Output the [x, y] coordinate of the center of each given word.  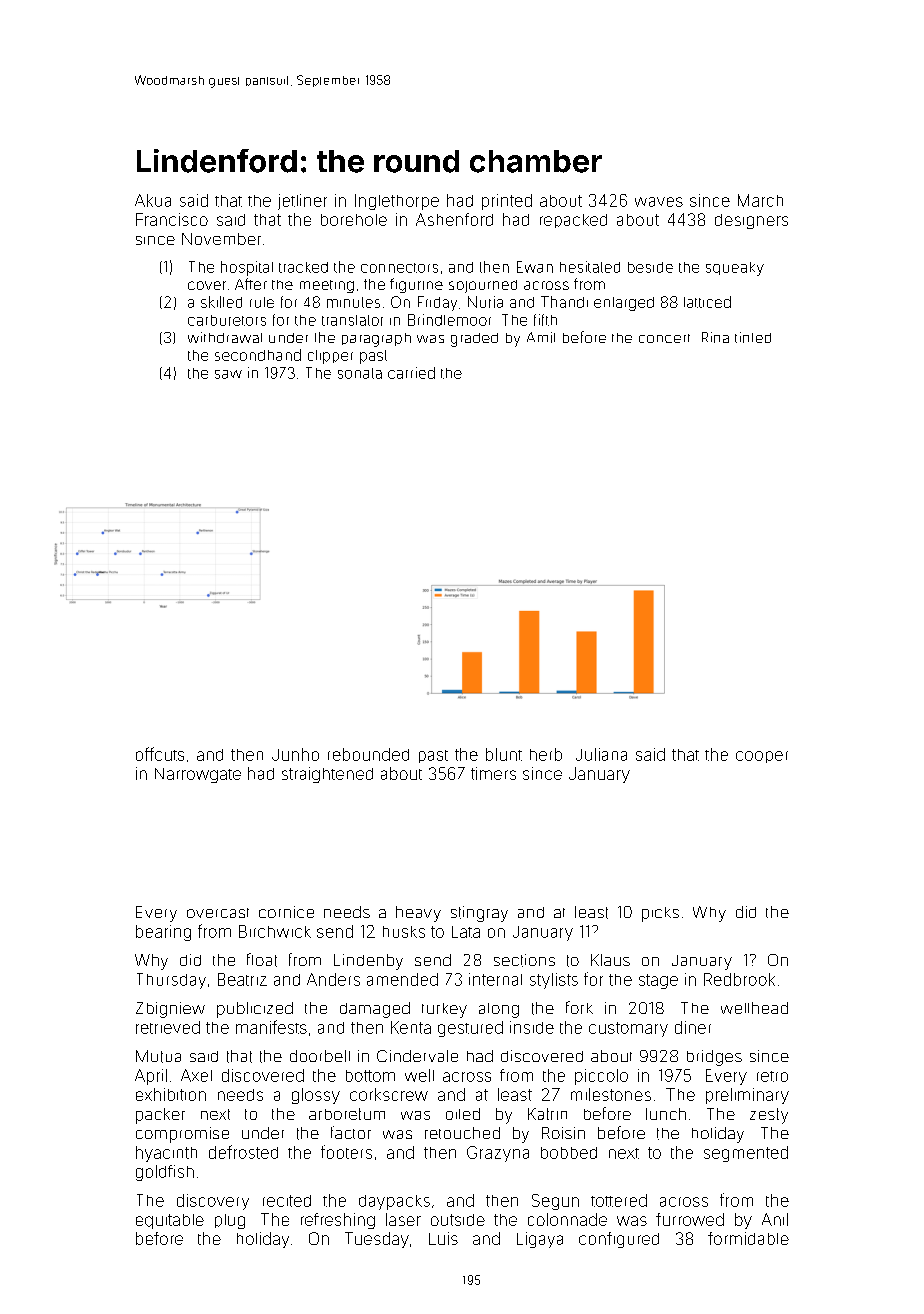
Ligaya [540, 1240]
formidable [748, 1238]
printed [507, 202]
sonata [360, 373]
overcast [218, 913]
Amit [541, 337]
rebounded [368, 754]
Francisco [172, 219]
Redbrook [739, 979]
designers [751, 221]
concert [664, 338]
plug [230, 1221]
